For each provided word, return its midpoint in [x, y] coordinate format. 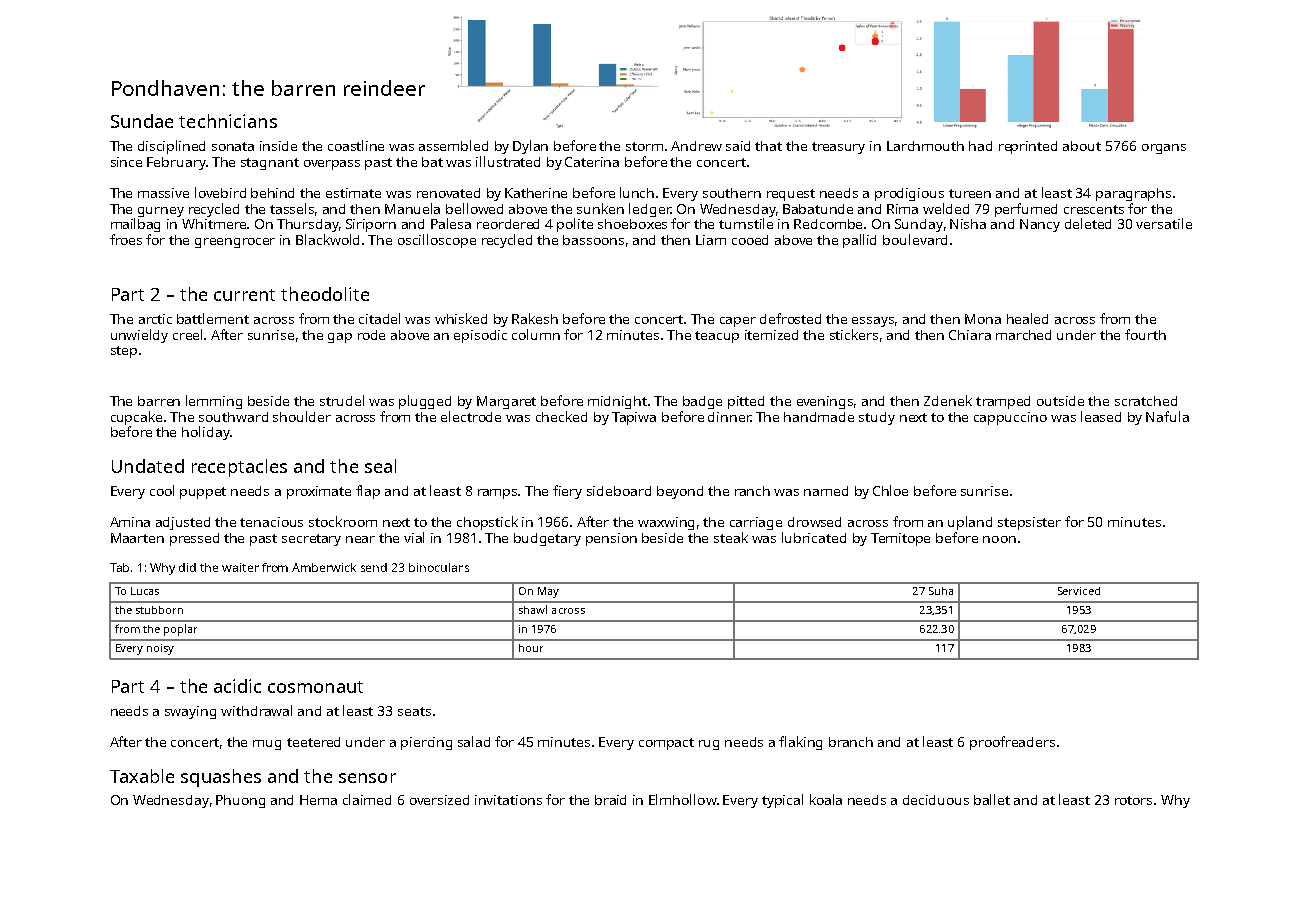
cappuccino [1010, 418]
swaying [190, 712]
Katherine [536, 193]
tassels [292, 208]
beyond [680, 492]
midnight [617, 402]
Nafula [1167, 416]
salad [474, 741]
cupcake [136, 418]
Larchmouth [925, 146]
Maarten [137, 538]
